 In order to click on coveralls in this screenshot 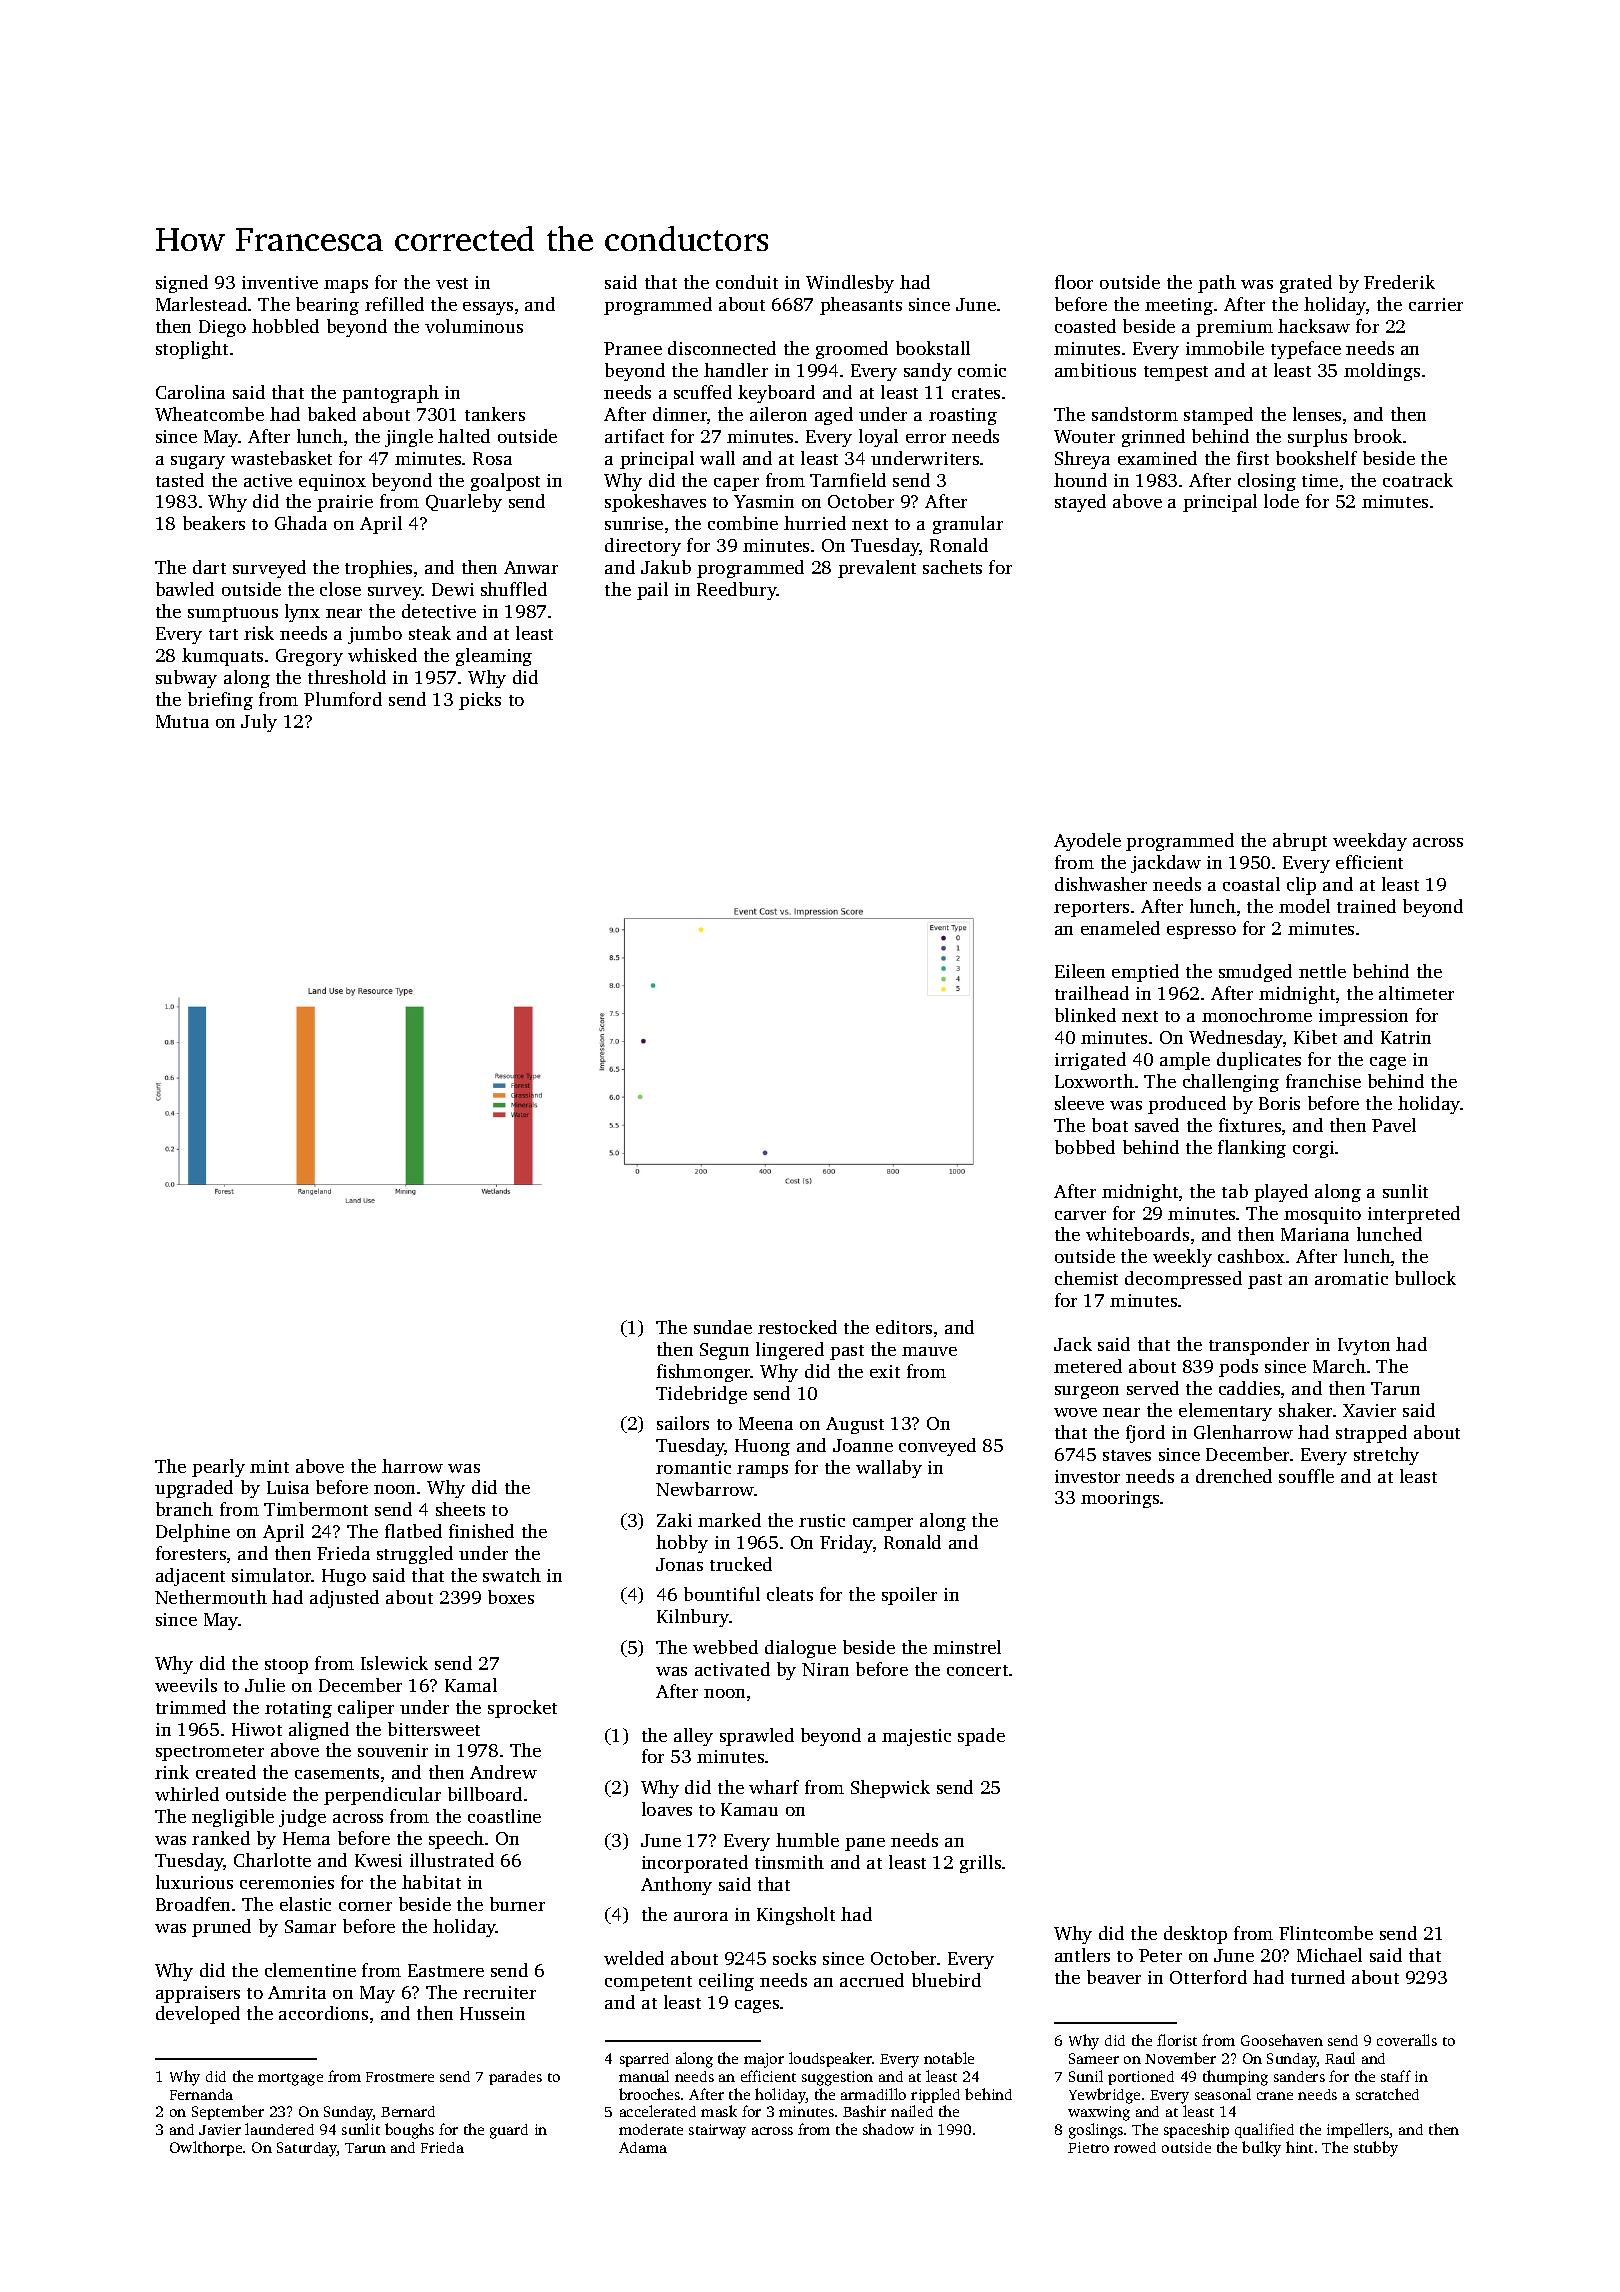, I will do `click(1407, 2040)`.
